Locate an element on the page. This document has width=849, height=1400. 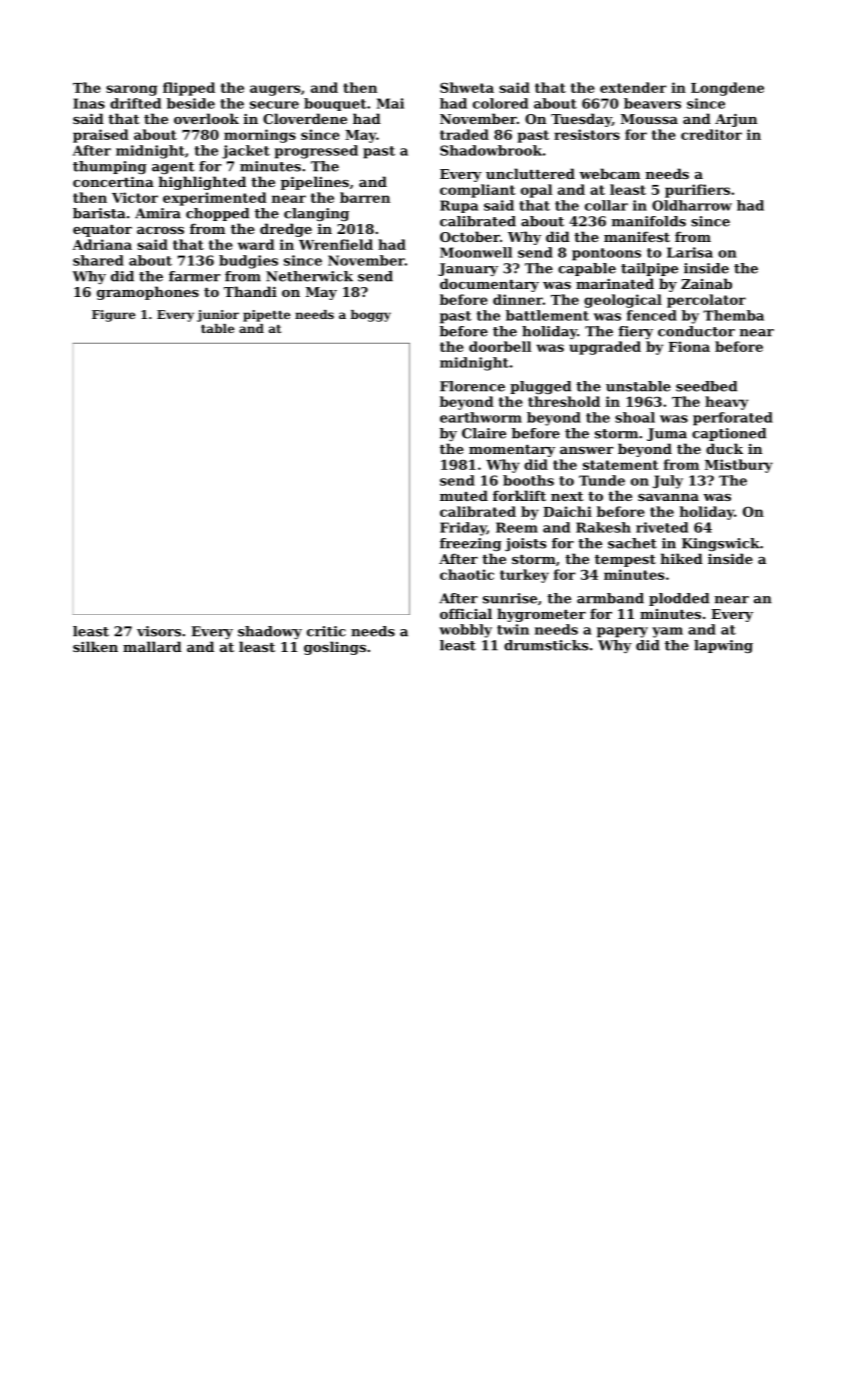
visors is located at coordinates (159, 631).
